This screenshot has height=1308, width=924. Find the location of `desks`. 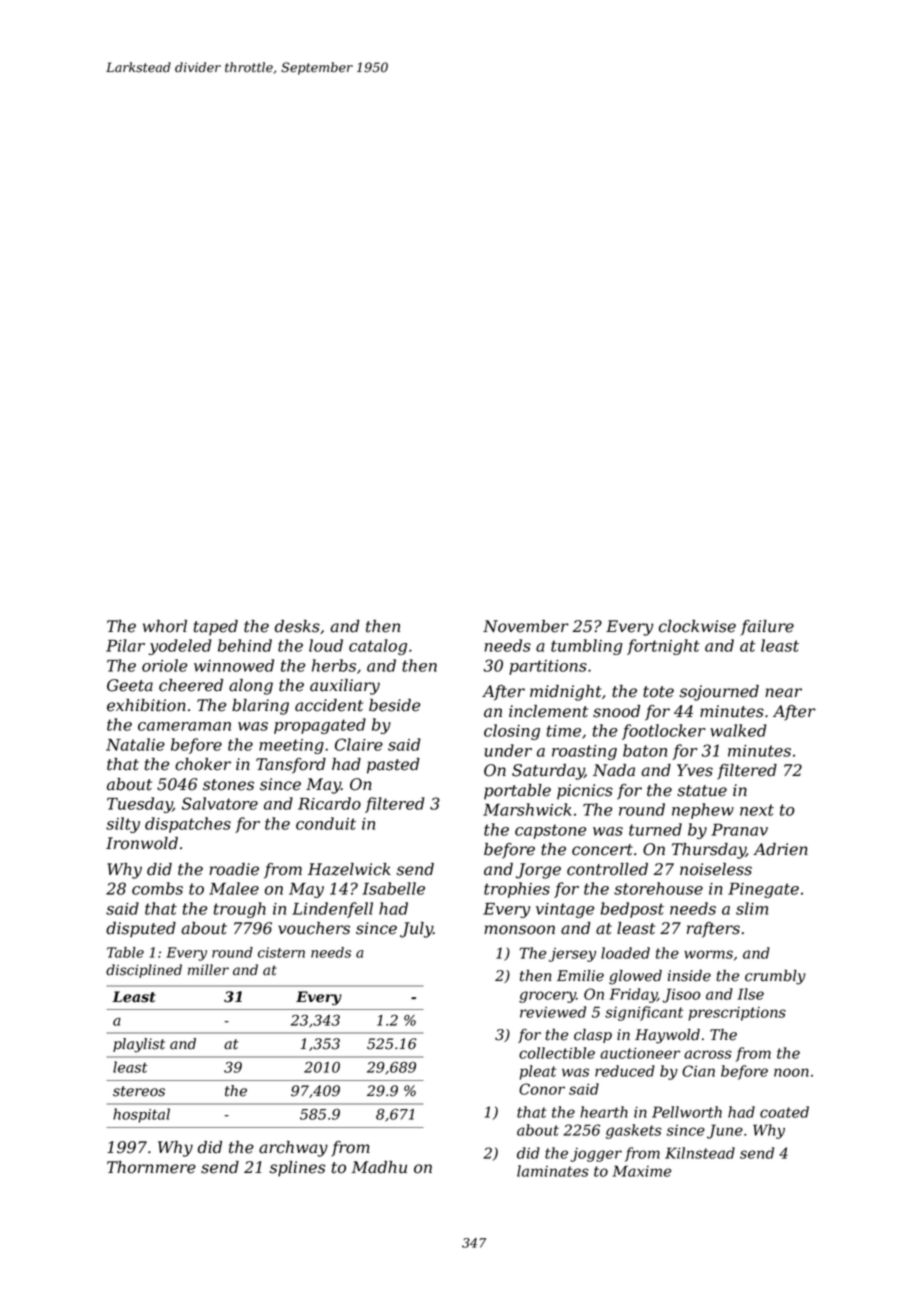

desks is located at coordinates (297, 626).
